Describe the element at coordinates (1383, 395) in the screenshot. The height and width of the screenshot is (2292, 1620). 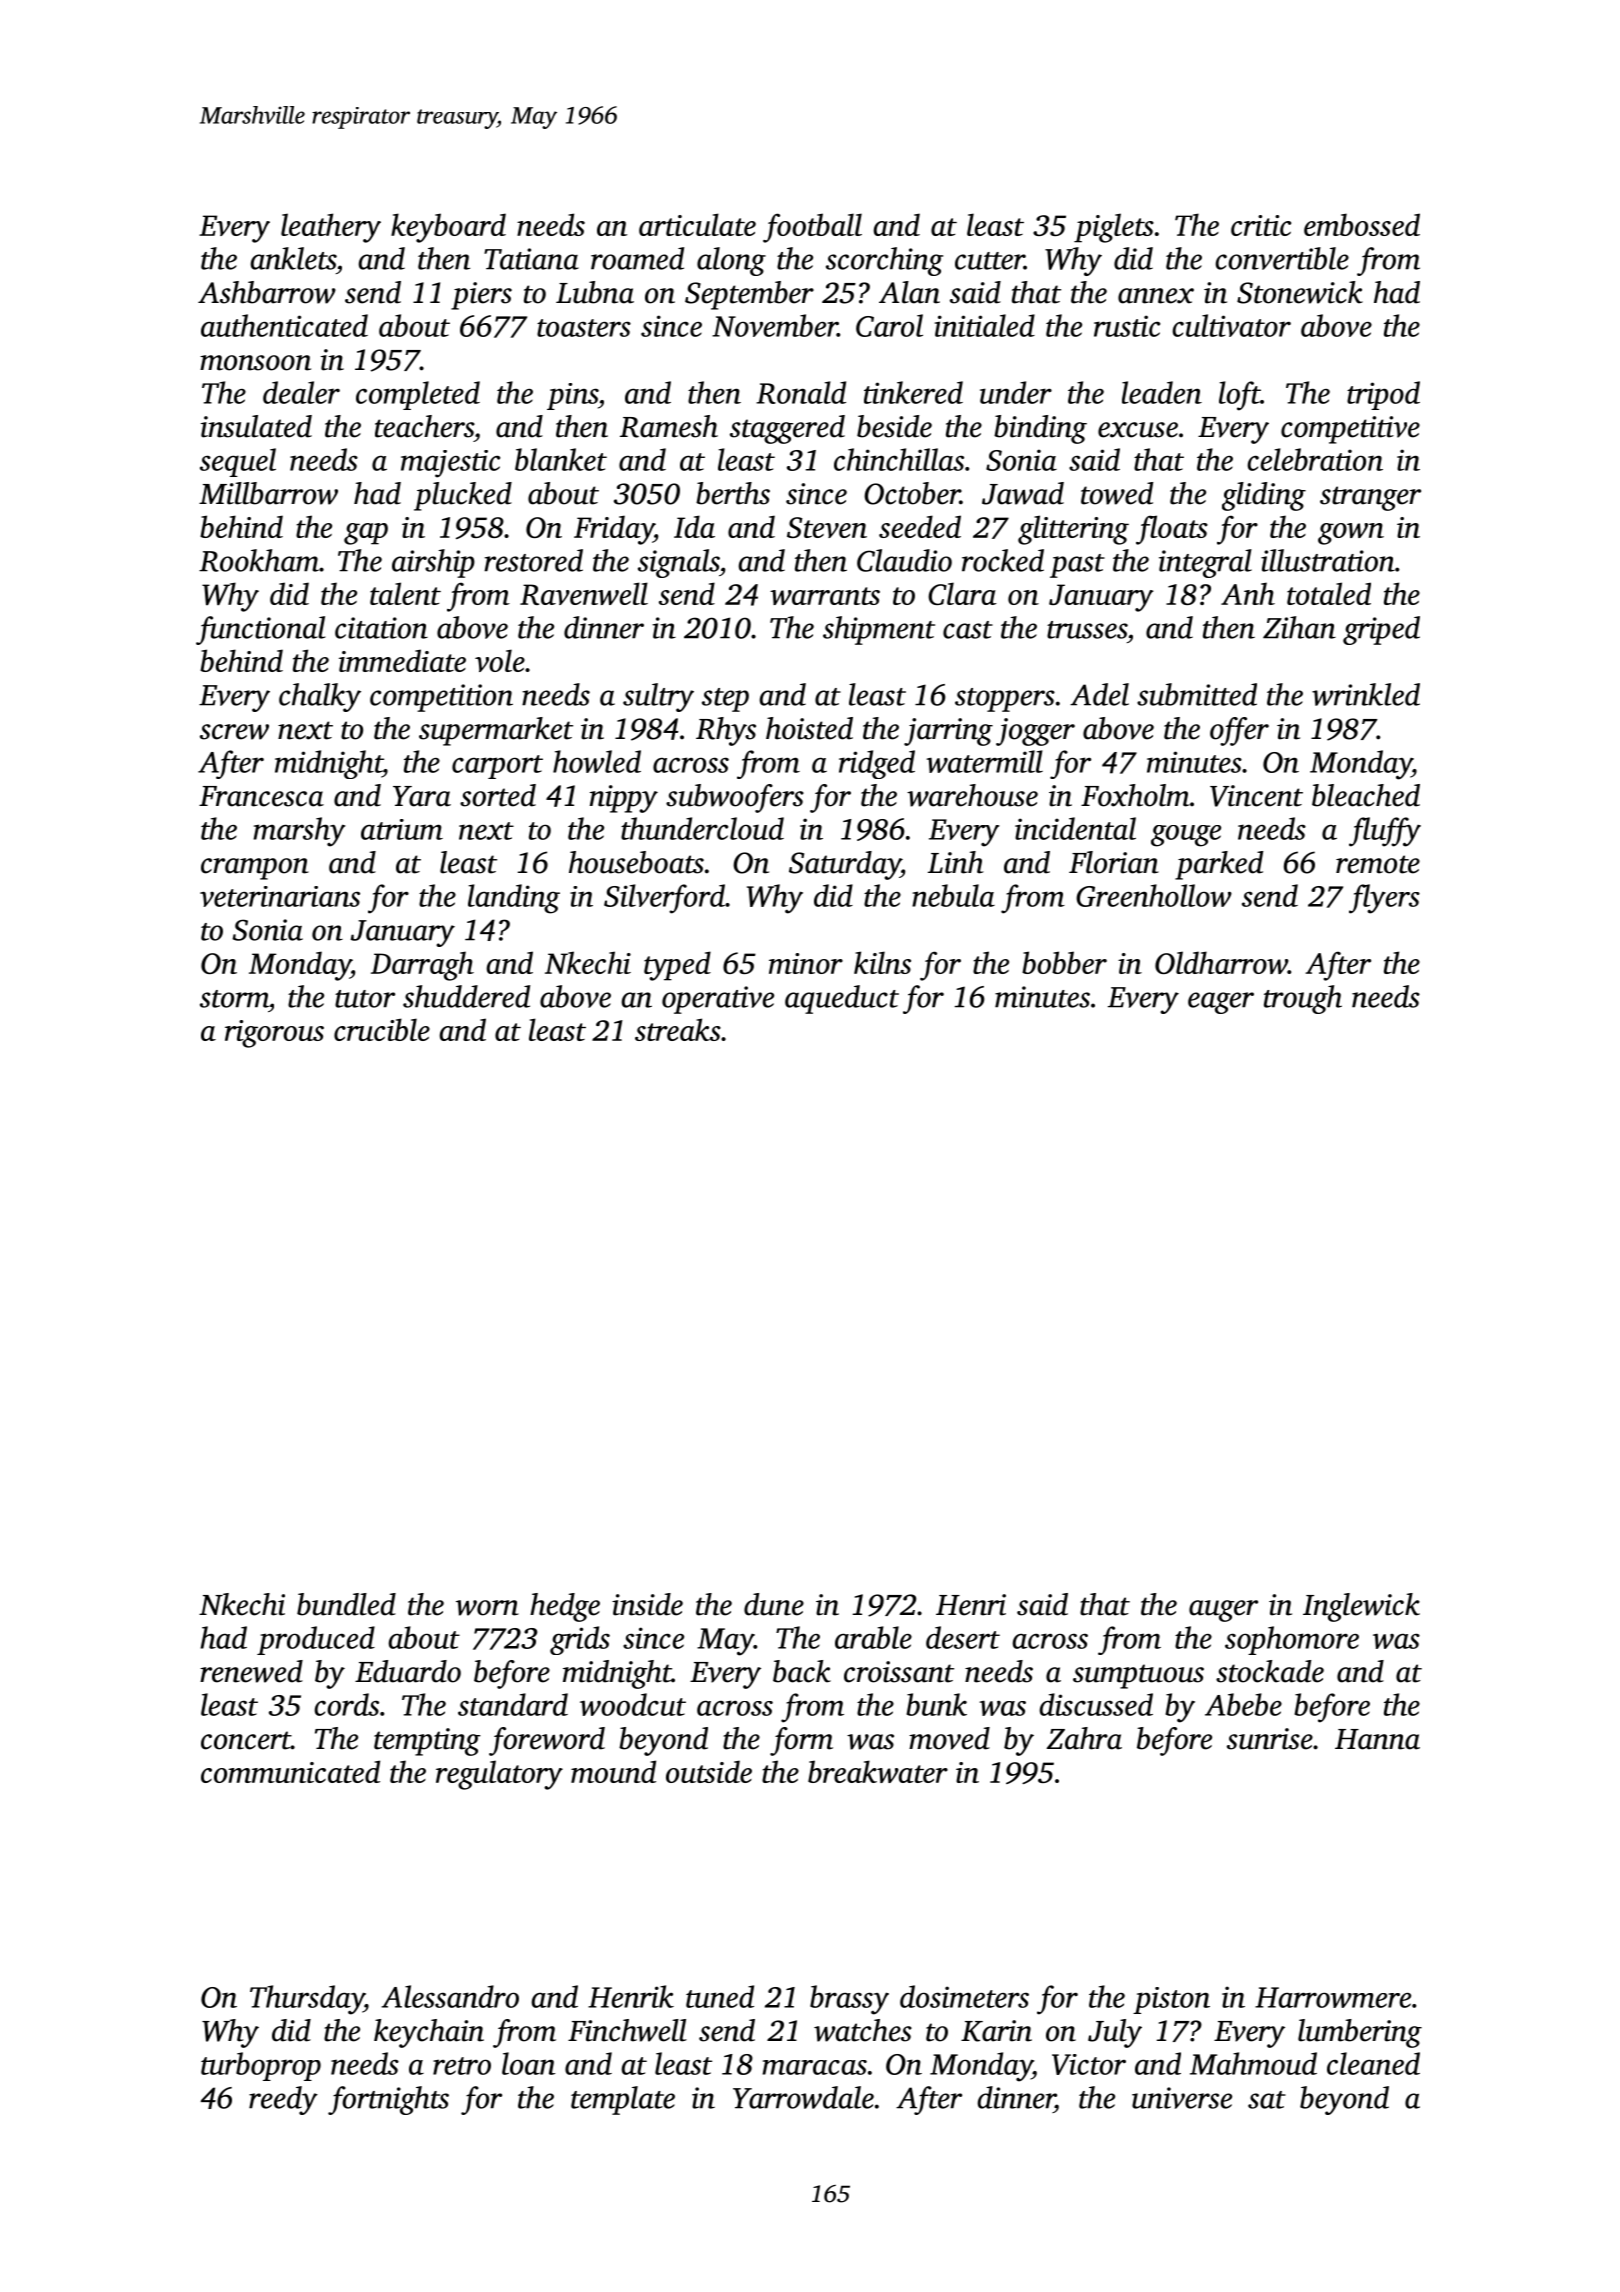
I see `tripod` at that location.
